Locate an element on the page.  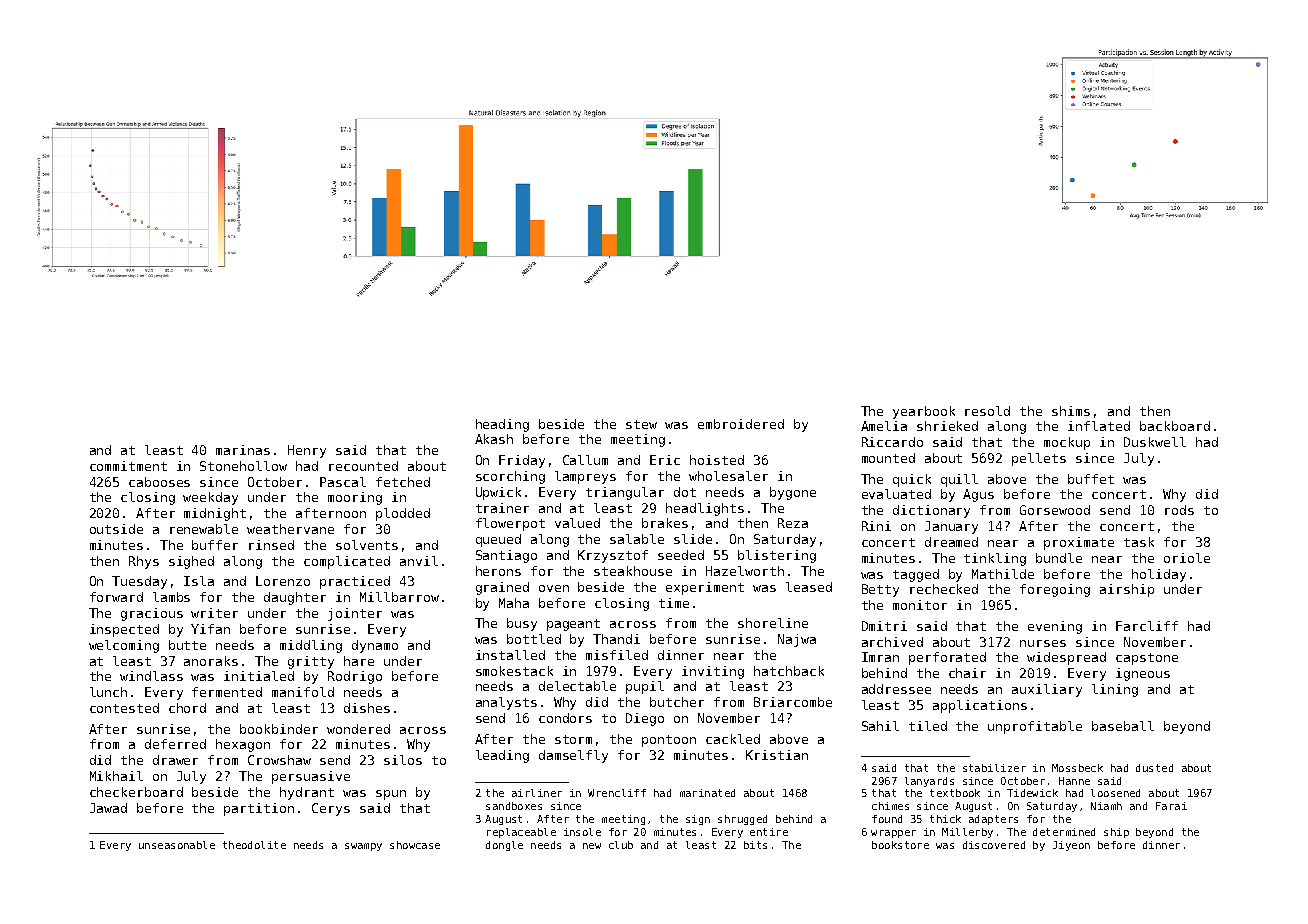
checkerboard is located at coordinates (136, 792).
